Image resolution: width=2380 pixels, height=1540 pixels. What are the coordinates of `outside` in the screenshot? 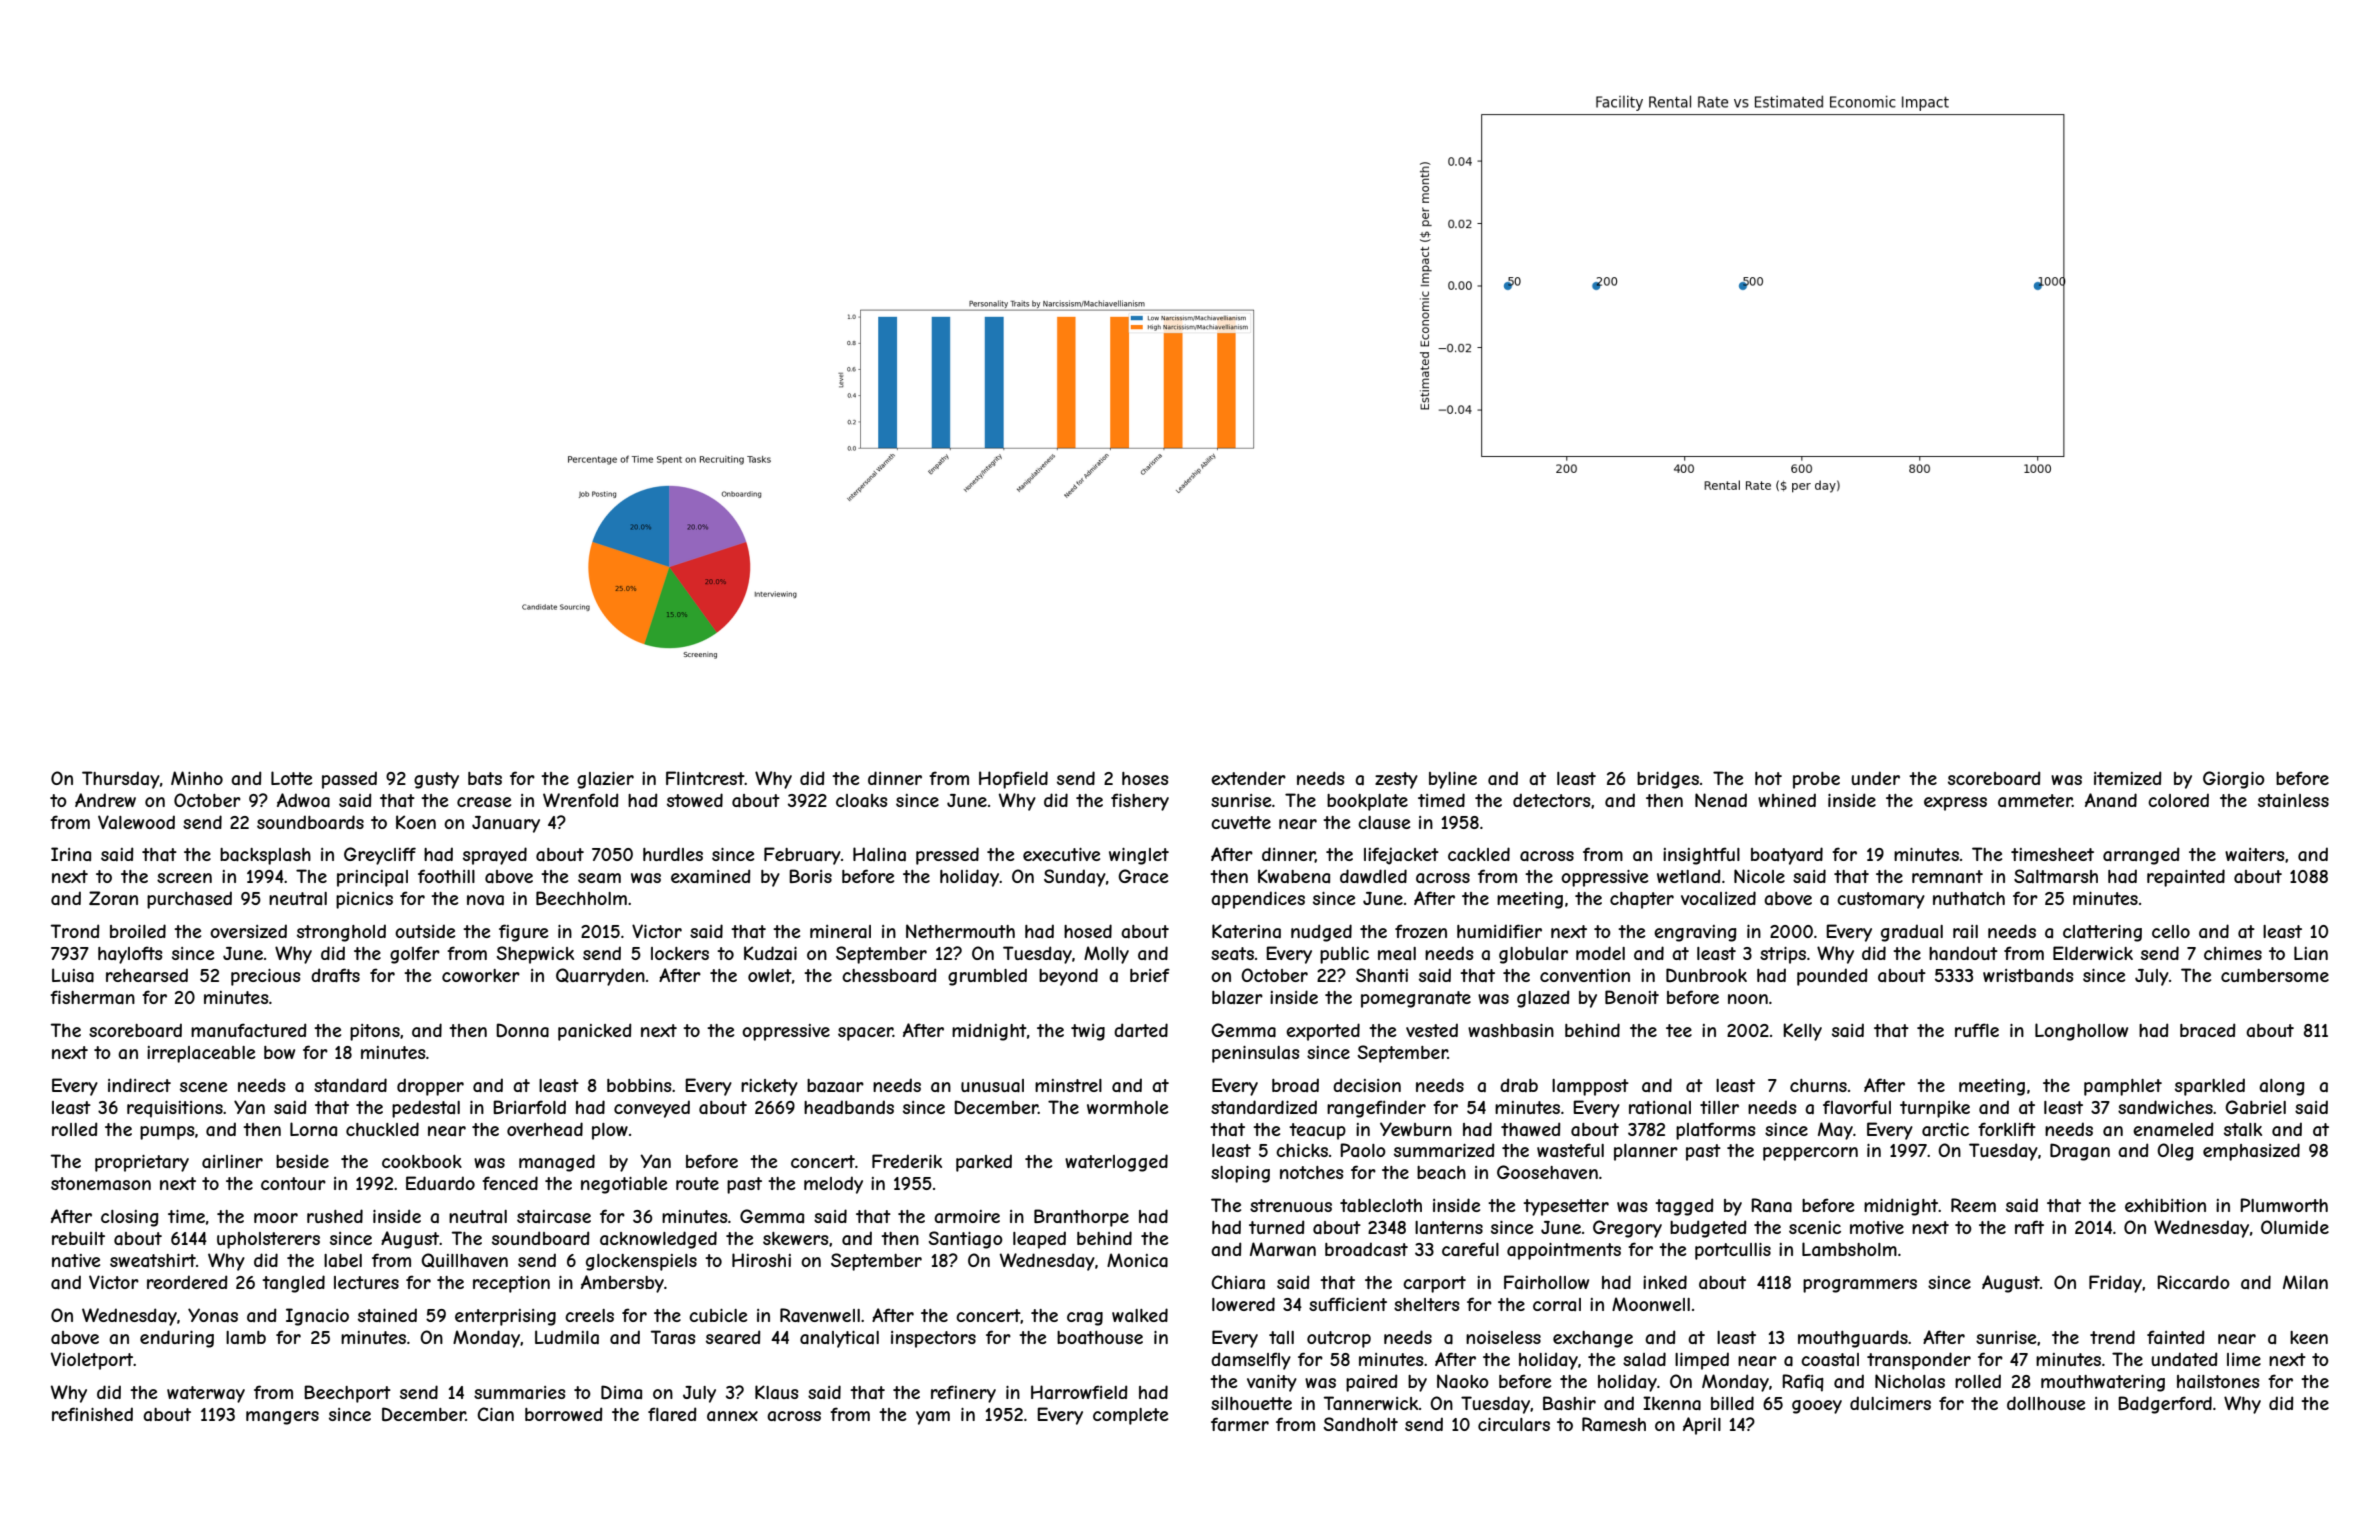 It's located at (425, 931).
